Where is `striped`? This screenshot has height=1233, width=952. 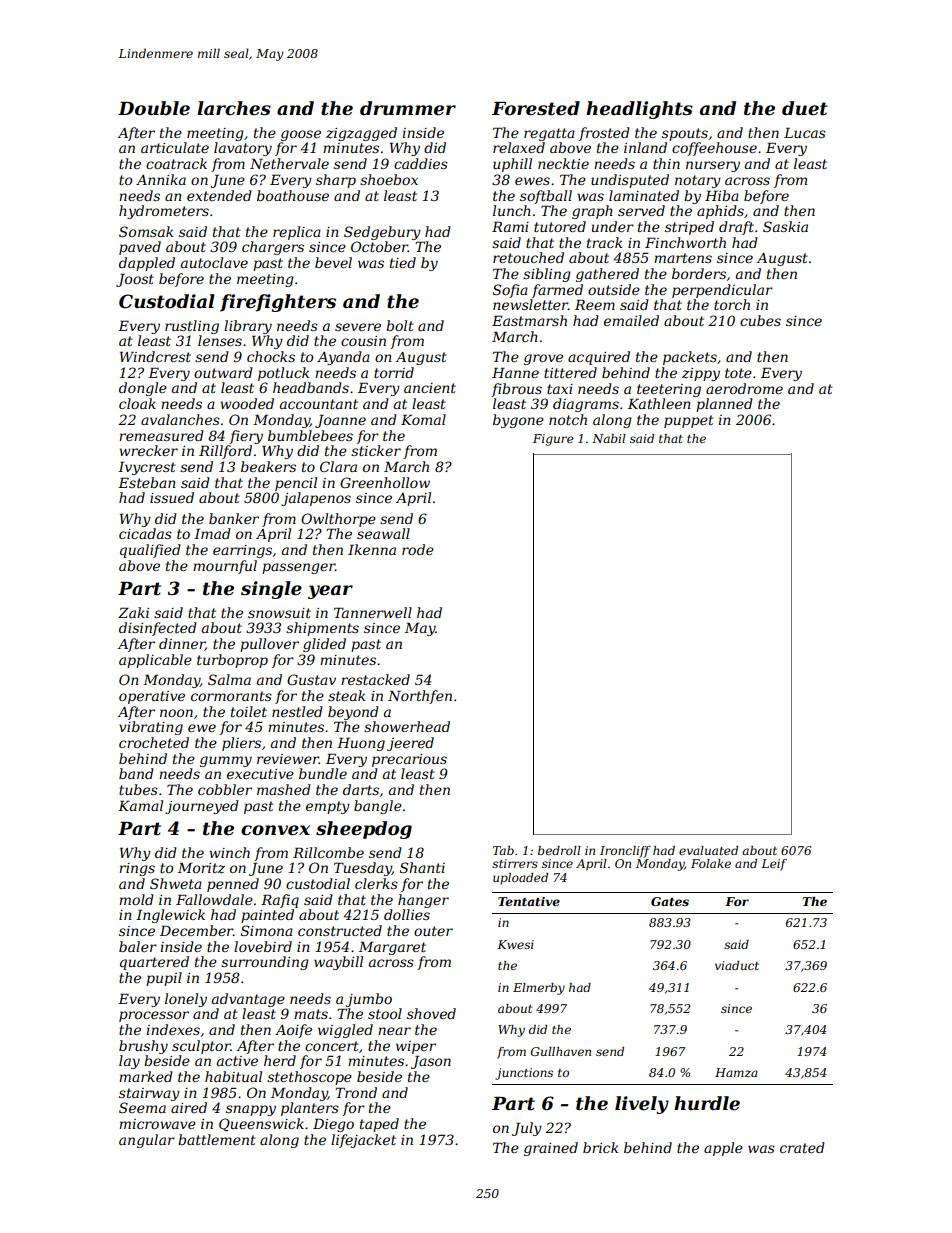
striped is located at coordinates (689, 228).
